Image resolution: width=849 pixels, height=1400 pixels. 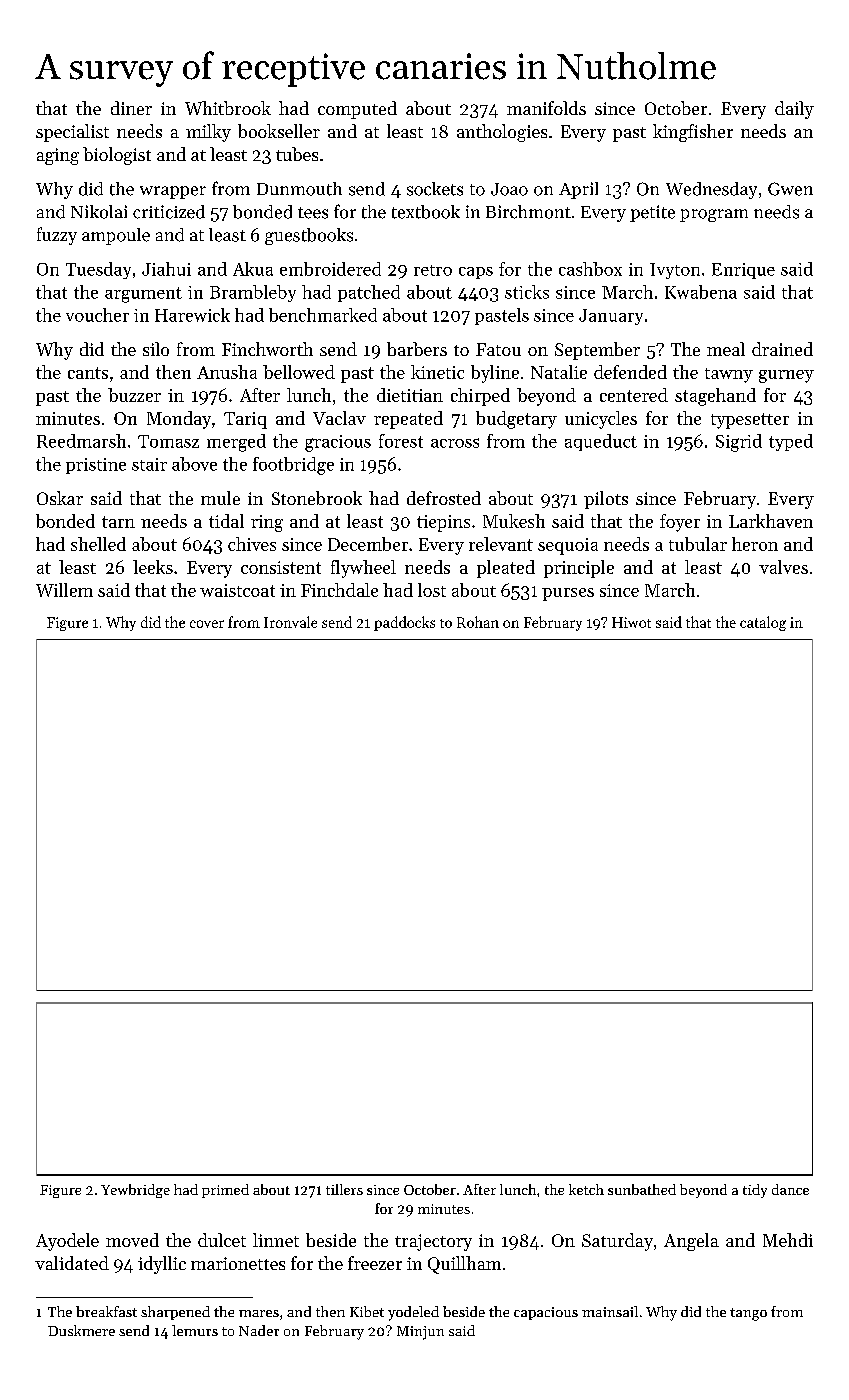 I want to click on catalog, so click(x=763, y=623).
